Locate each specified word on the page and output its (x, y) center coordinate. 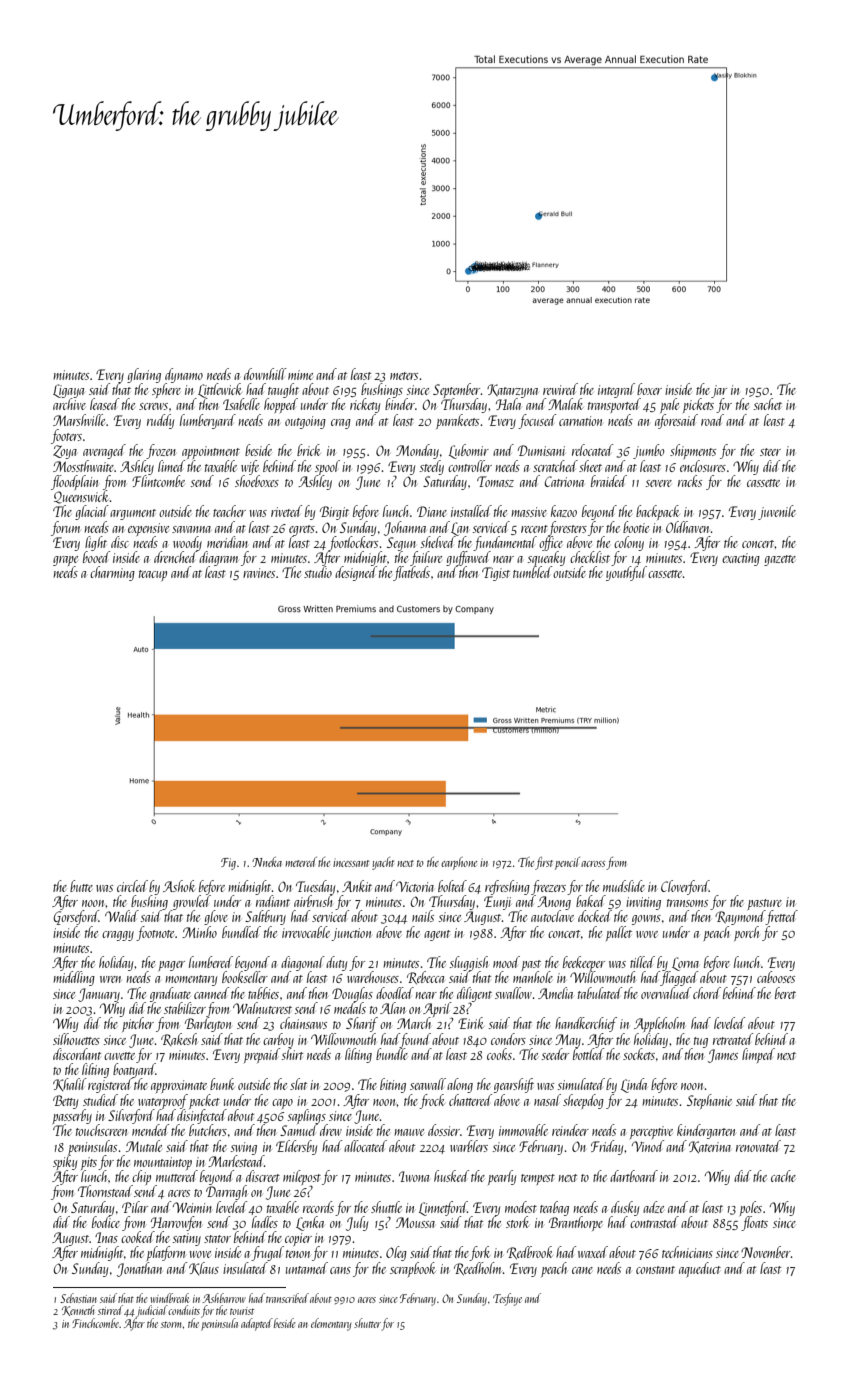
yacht (383, 863)
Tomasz (495, 481)
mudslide (624, 886)
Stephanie (709, 1101)
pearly (502, 1177)
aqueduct (700, 1270)
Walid (122, 916)
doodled (395, 993)
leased (104, 404)
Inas (106, 1237)
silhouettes (76, 1039)
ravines (259, 573)
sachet (767, 404)
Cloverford (685, 887)
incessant (351, 862)
